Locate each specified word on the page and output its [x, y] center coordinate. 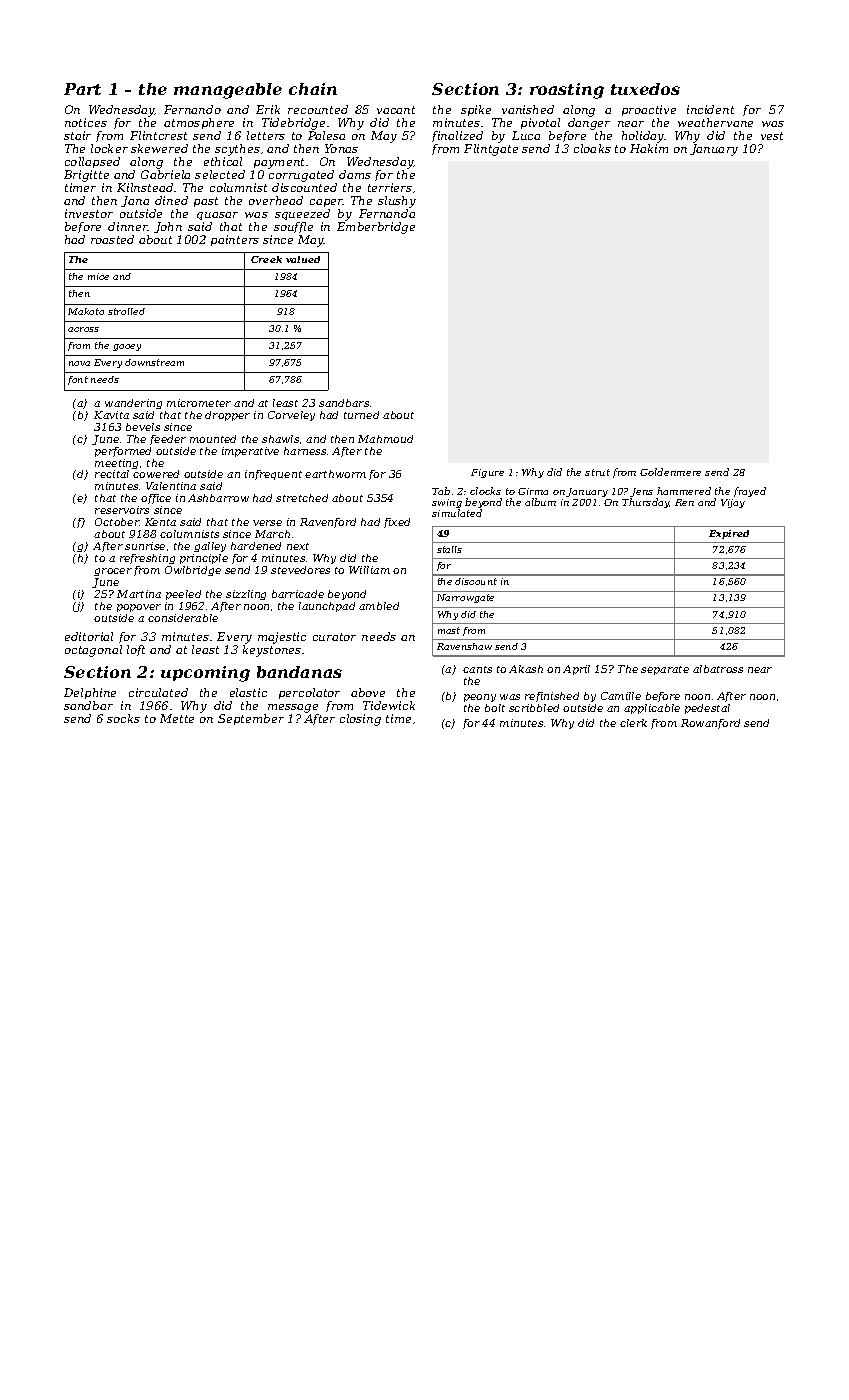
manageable [228, 91]
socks [123, 718]
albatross [718, 669]
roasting [567, 91]
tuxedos [645, 89]
